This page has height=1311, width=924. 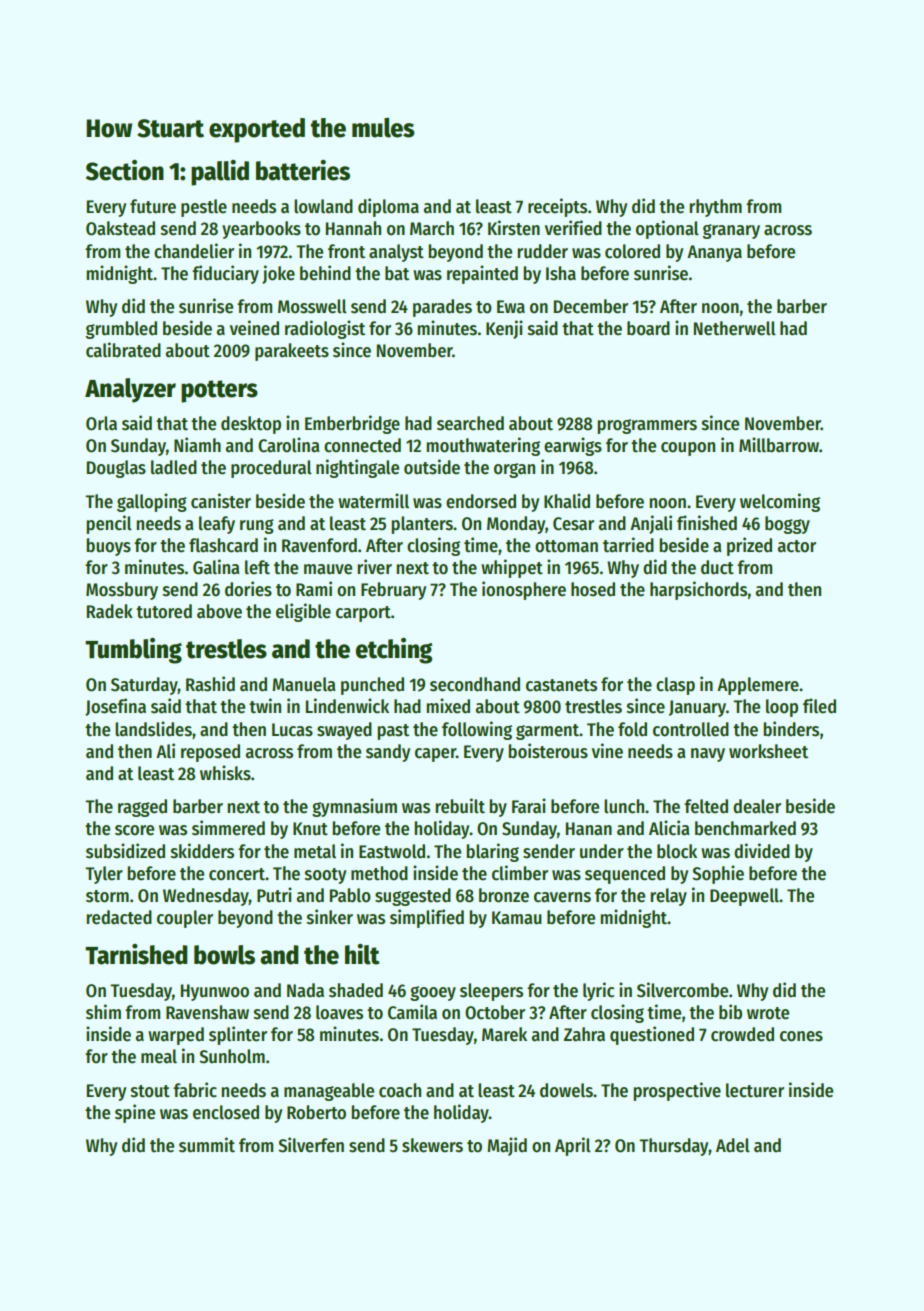 I want to click on parakeets, so click(x=292, y=352).
